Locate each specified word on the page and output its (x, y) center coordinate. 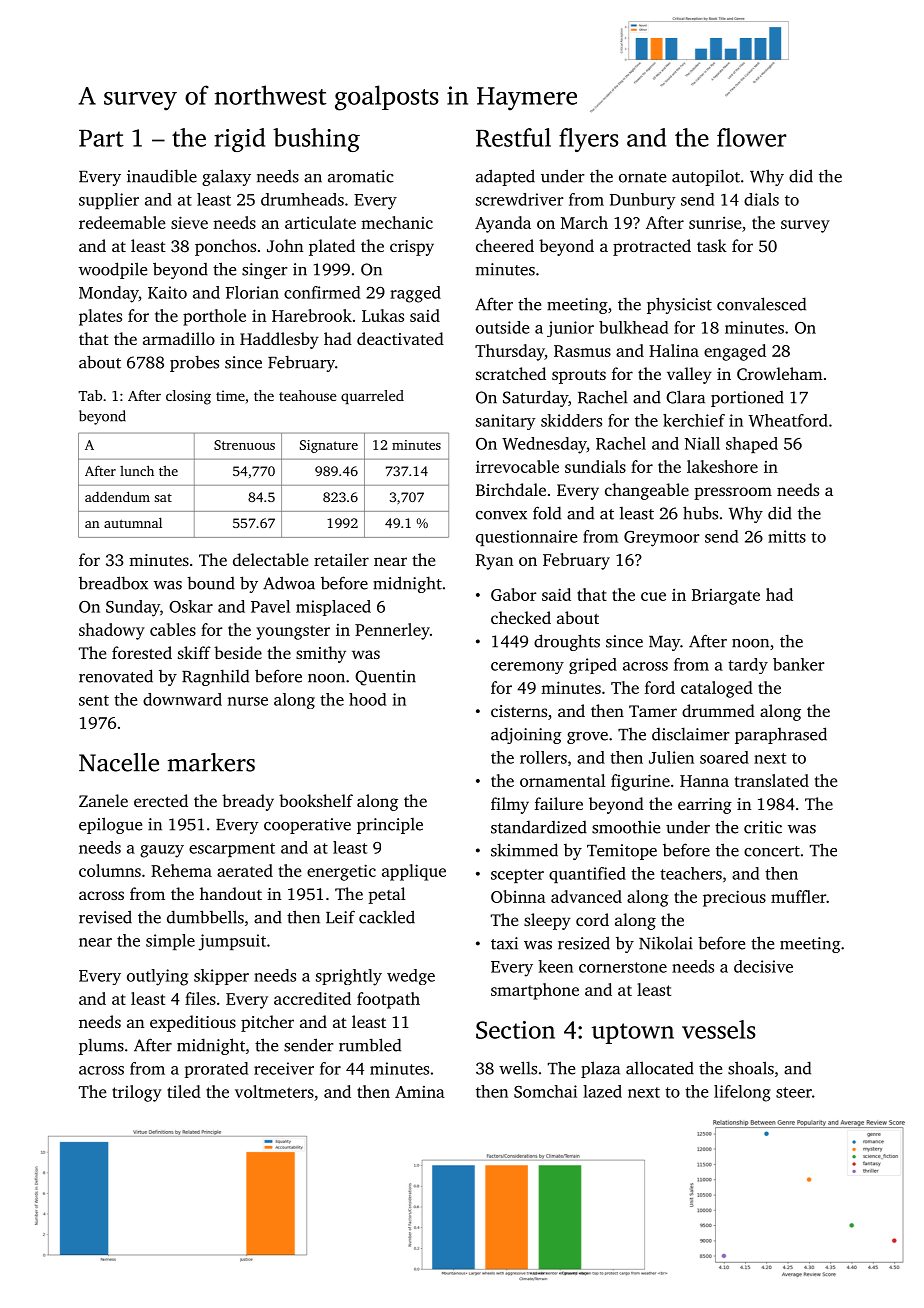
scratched (511, 373)
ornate (642, 177)
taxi (504, 943)
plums (101, 1046)
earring (705, 806)
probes (194, 363)
